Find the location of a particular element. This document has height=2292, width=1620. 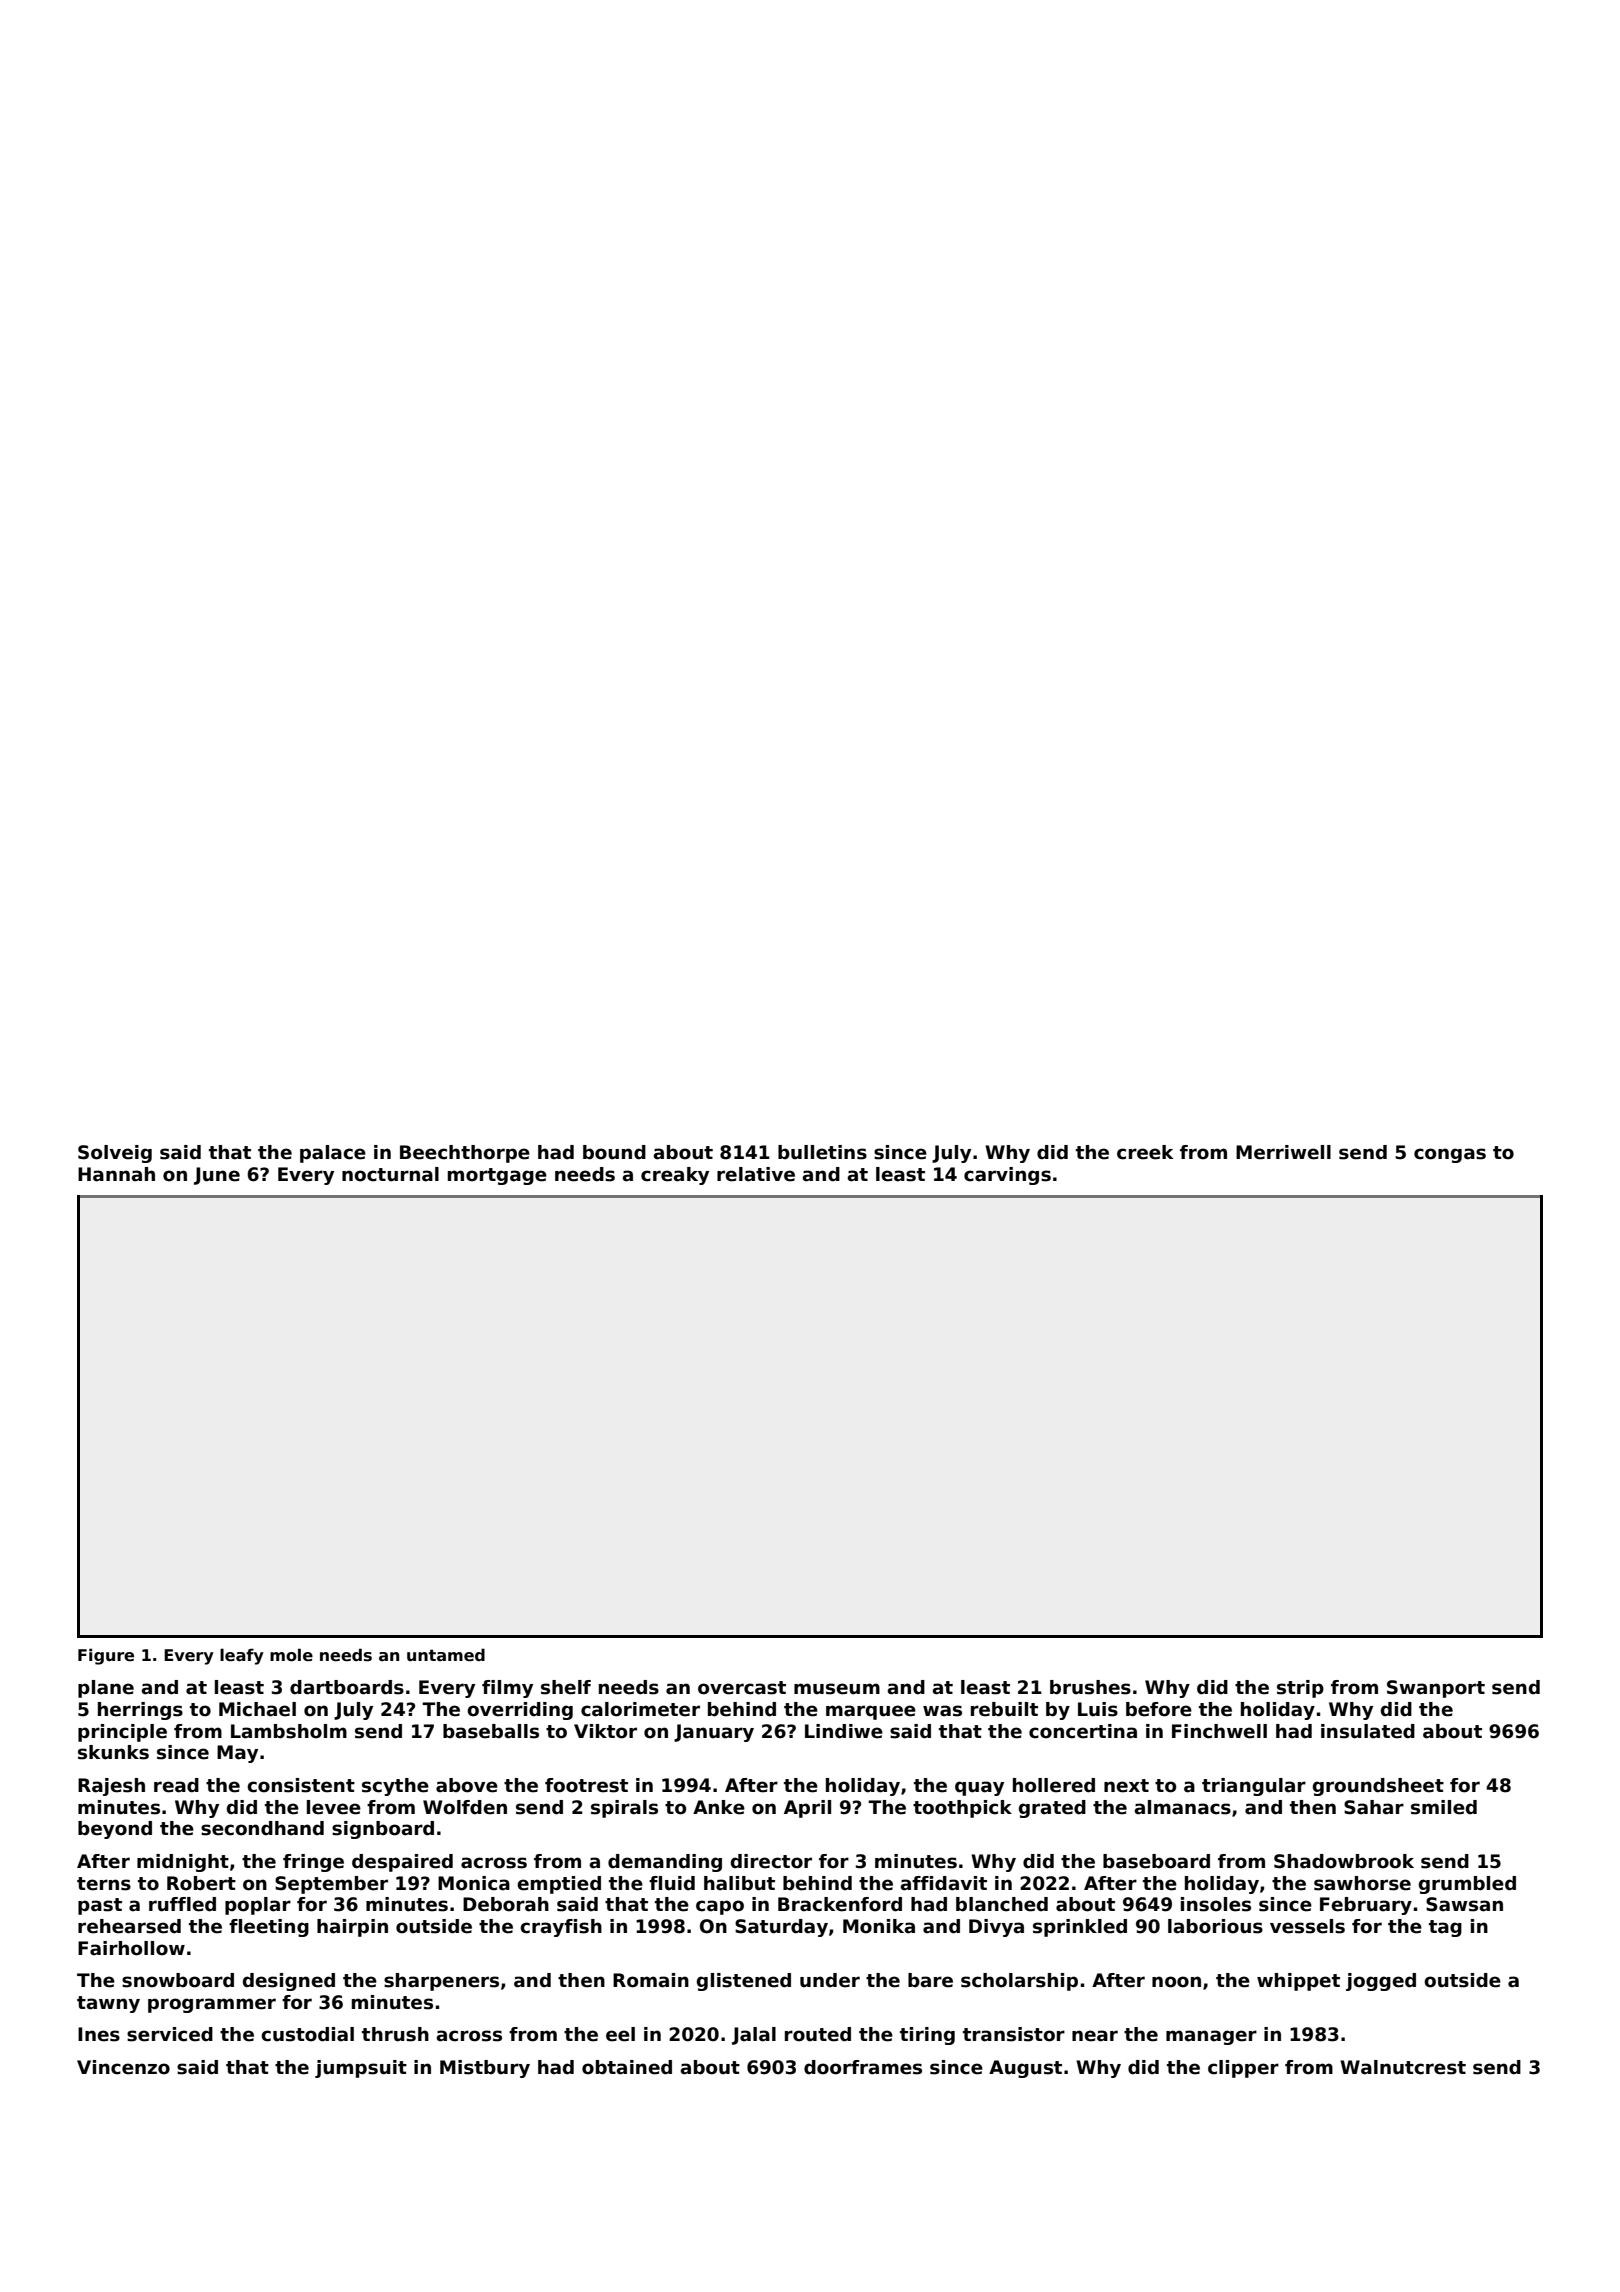

mortgage is located at coordinates (497, 1176).
